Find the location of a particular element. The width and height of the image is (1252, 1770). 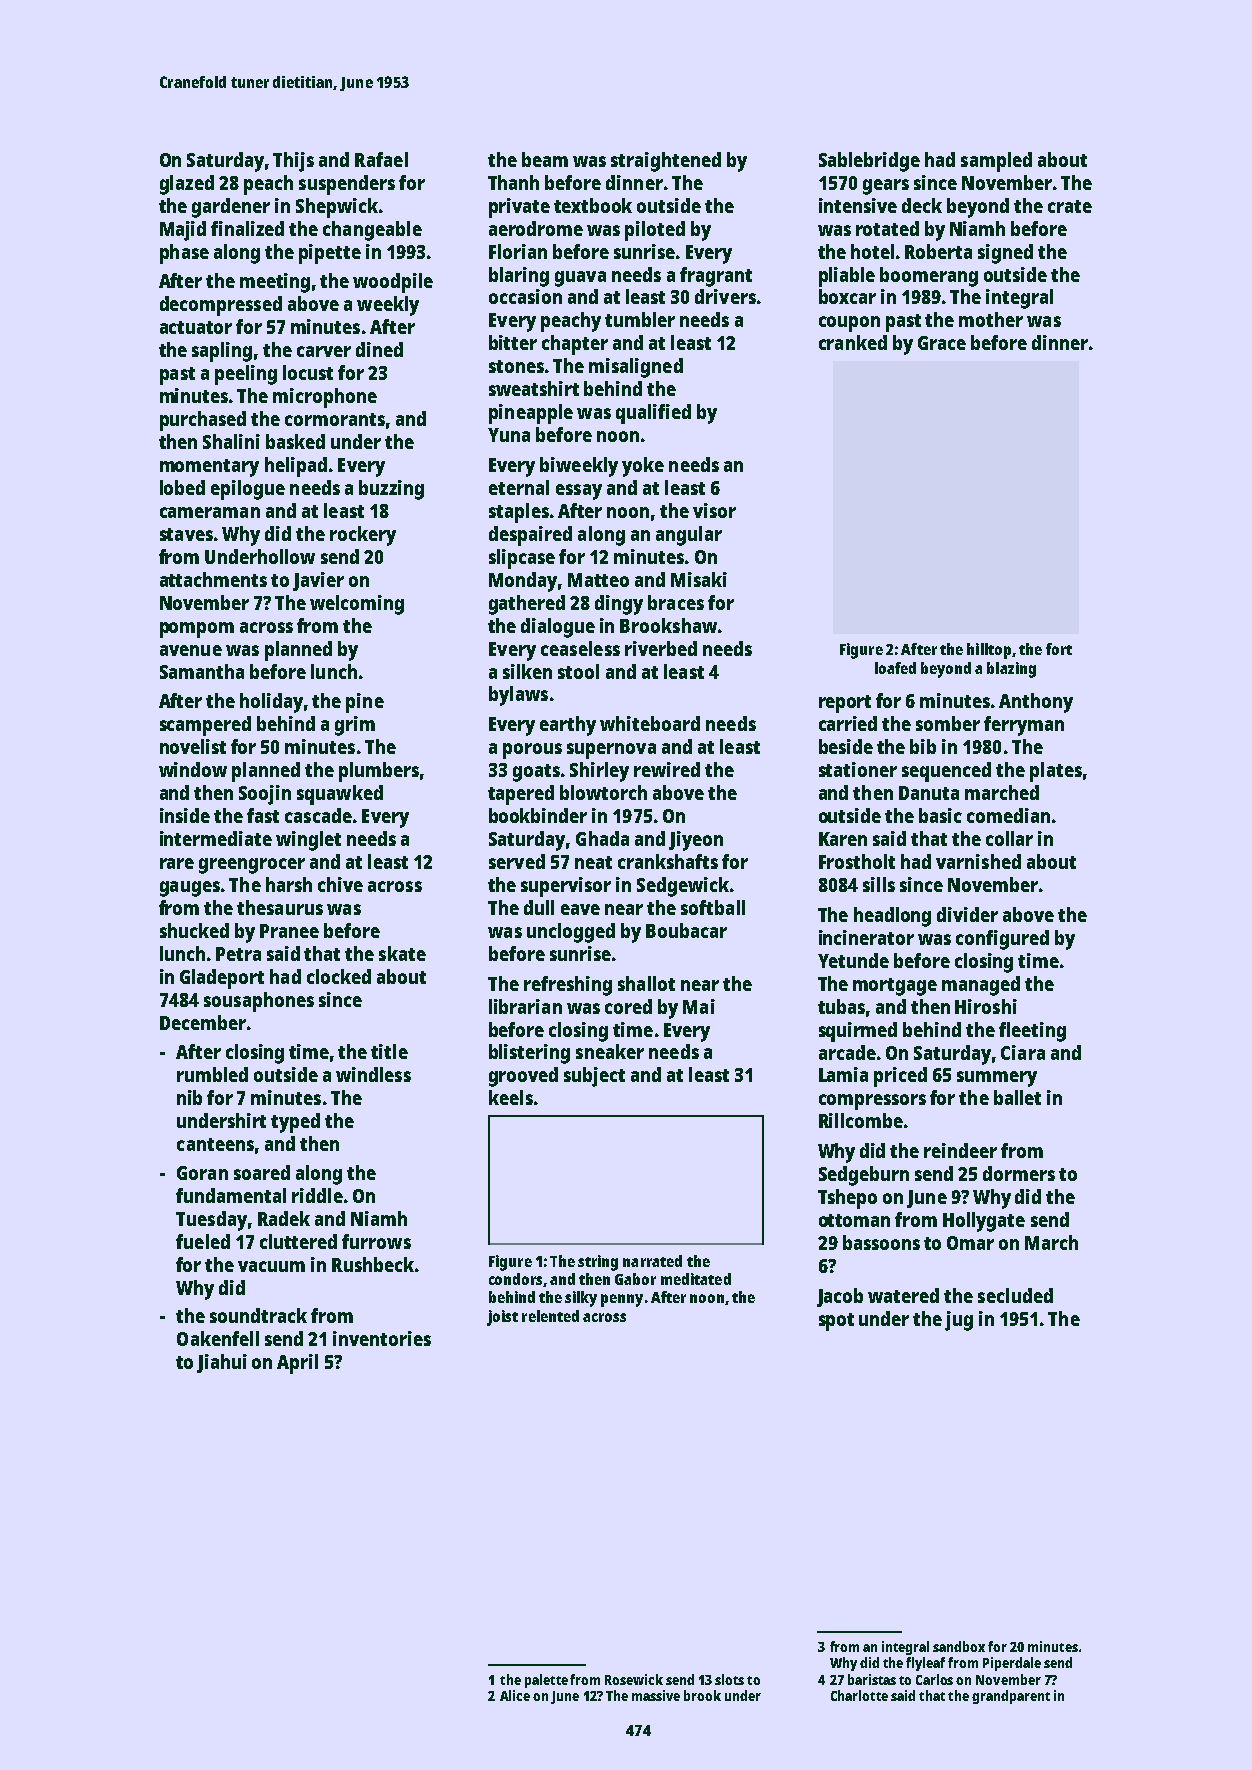

Alice is located at coordinates (515, 1695).
